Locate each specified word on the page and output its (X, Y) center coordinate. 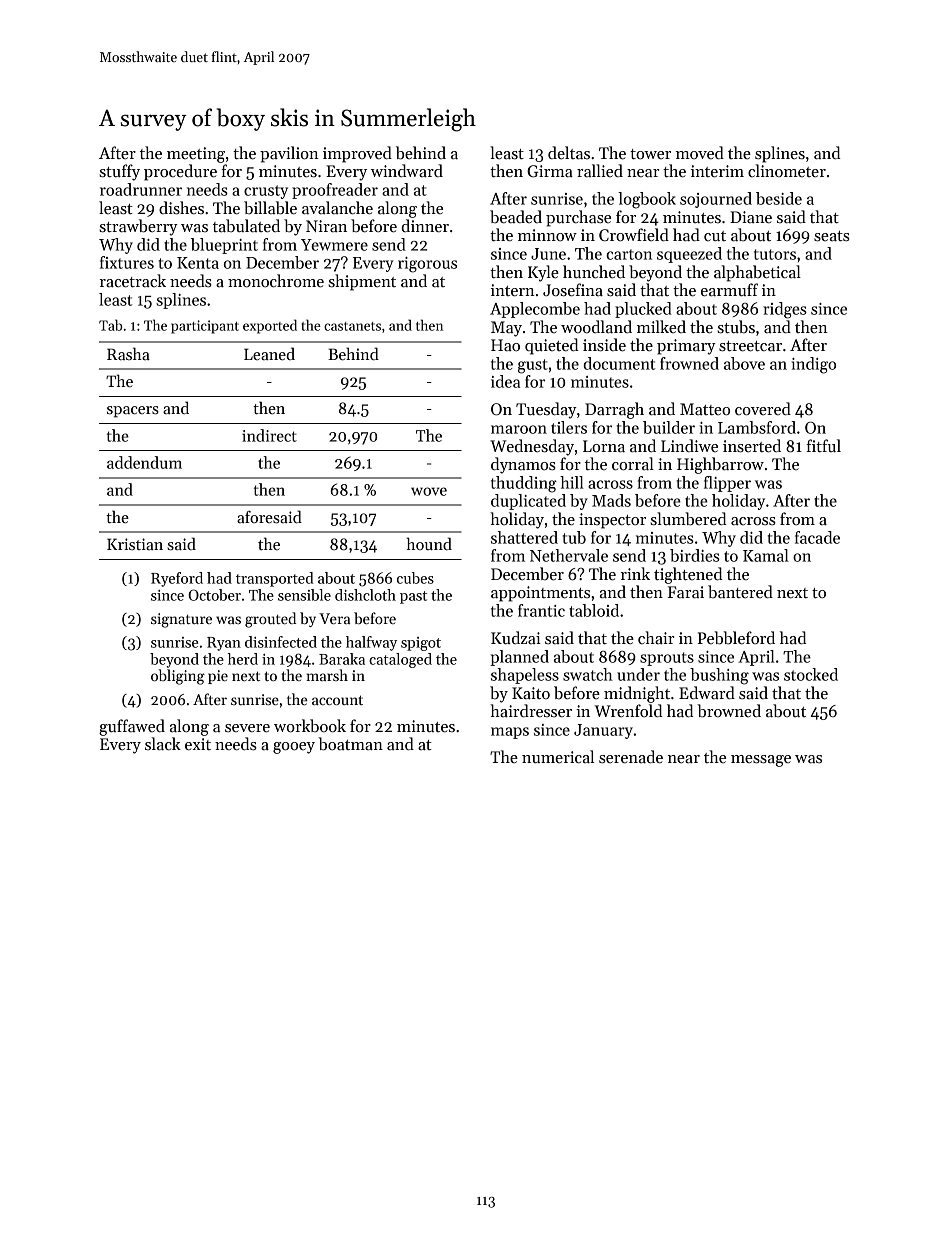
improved (357, 154)
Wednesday (532, 447)
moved (700, 152)
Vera (334, 618)
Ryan (224, 644)
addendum (144, 462)
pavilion (289, 154)
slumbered (688, 519)
